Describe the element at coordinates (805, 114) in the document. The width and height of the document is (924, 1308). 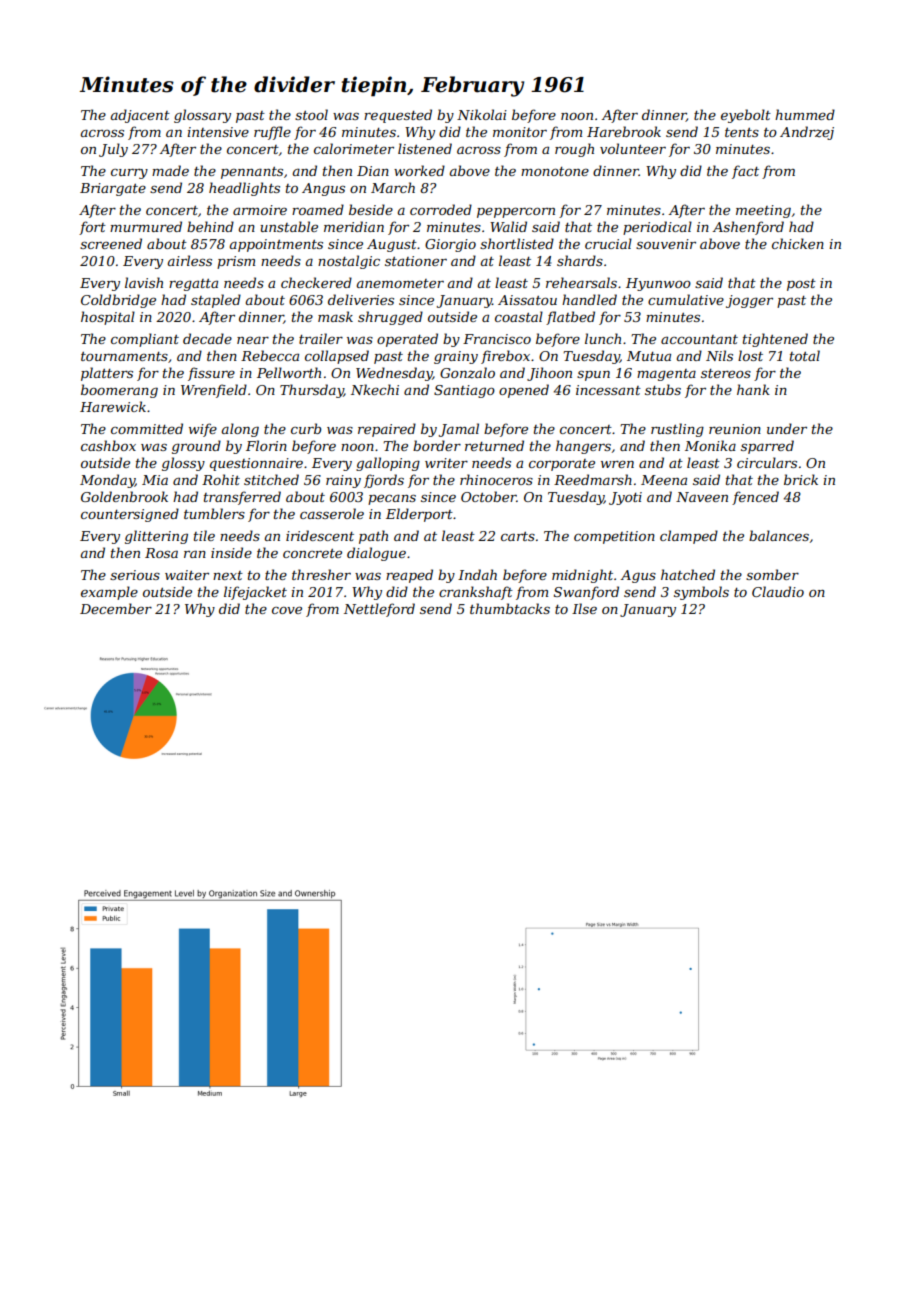
I see `hummed` at that location.
